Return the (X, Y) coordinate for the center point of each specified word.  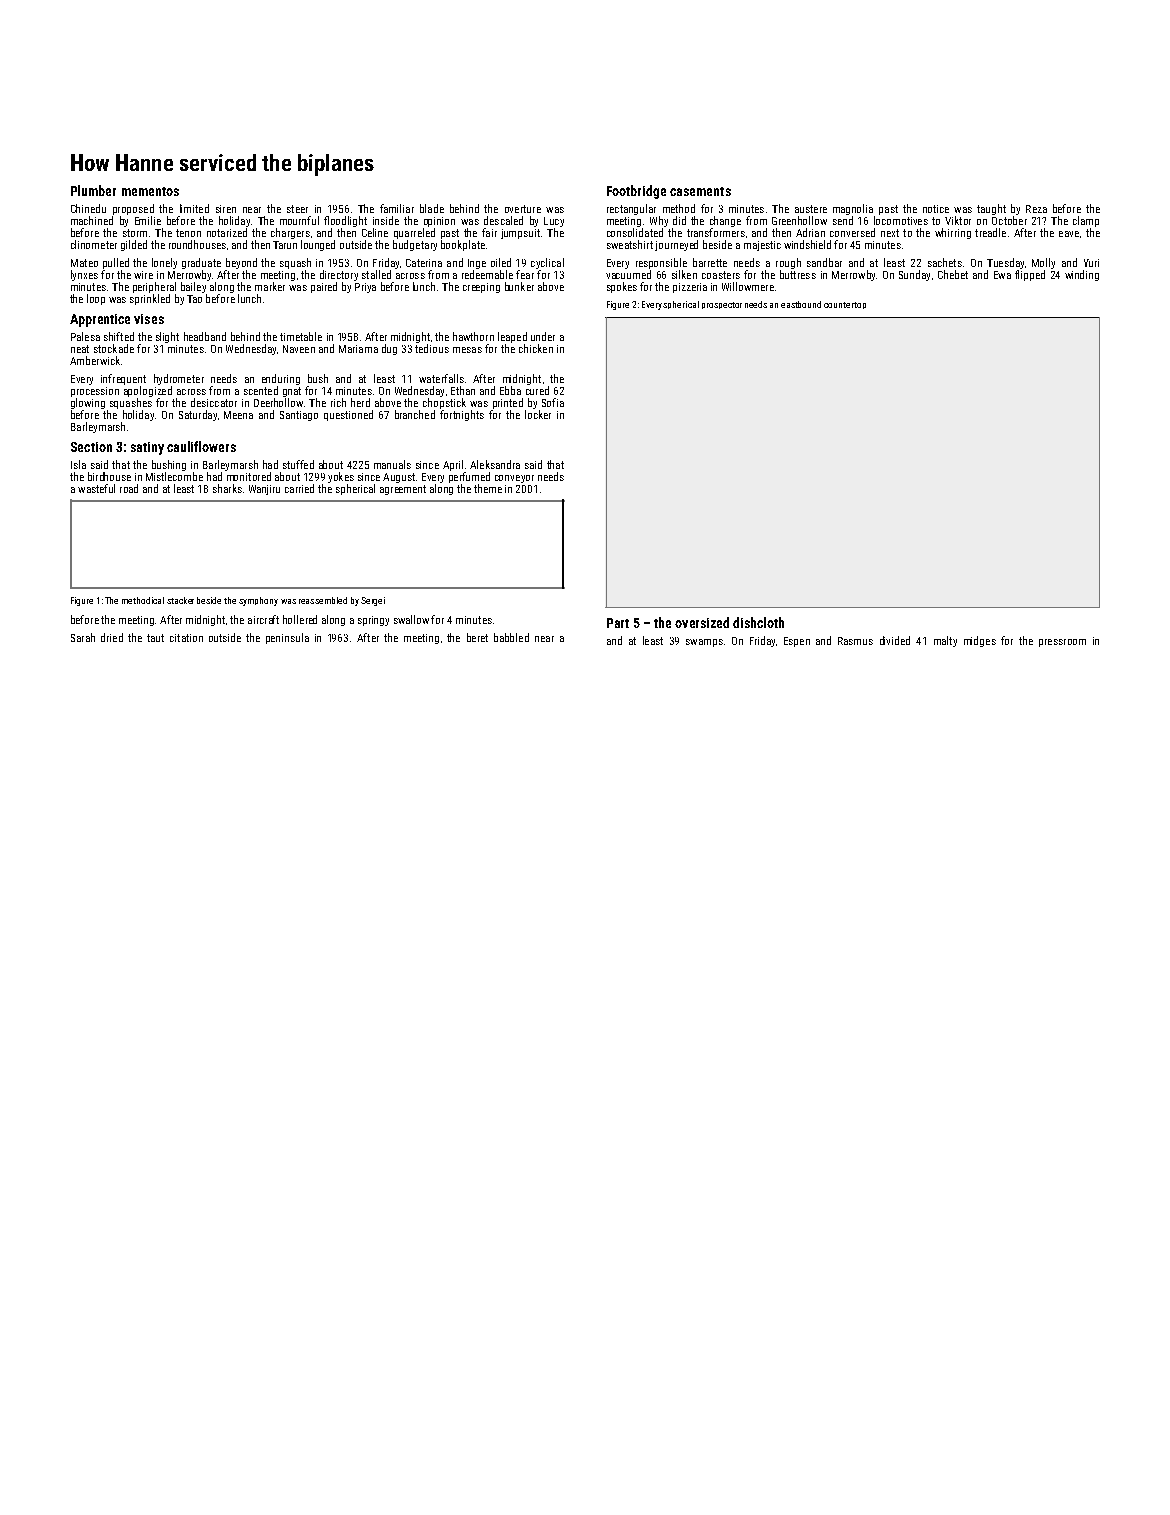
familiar (397, 208)
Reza (1036, 209)
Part (618, 623)
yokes (341, 477)
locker (538, 414)
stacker (180, 600)
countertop (845, 305)
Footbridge (636, 192)
